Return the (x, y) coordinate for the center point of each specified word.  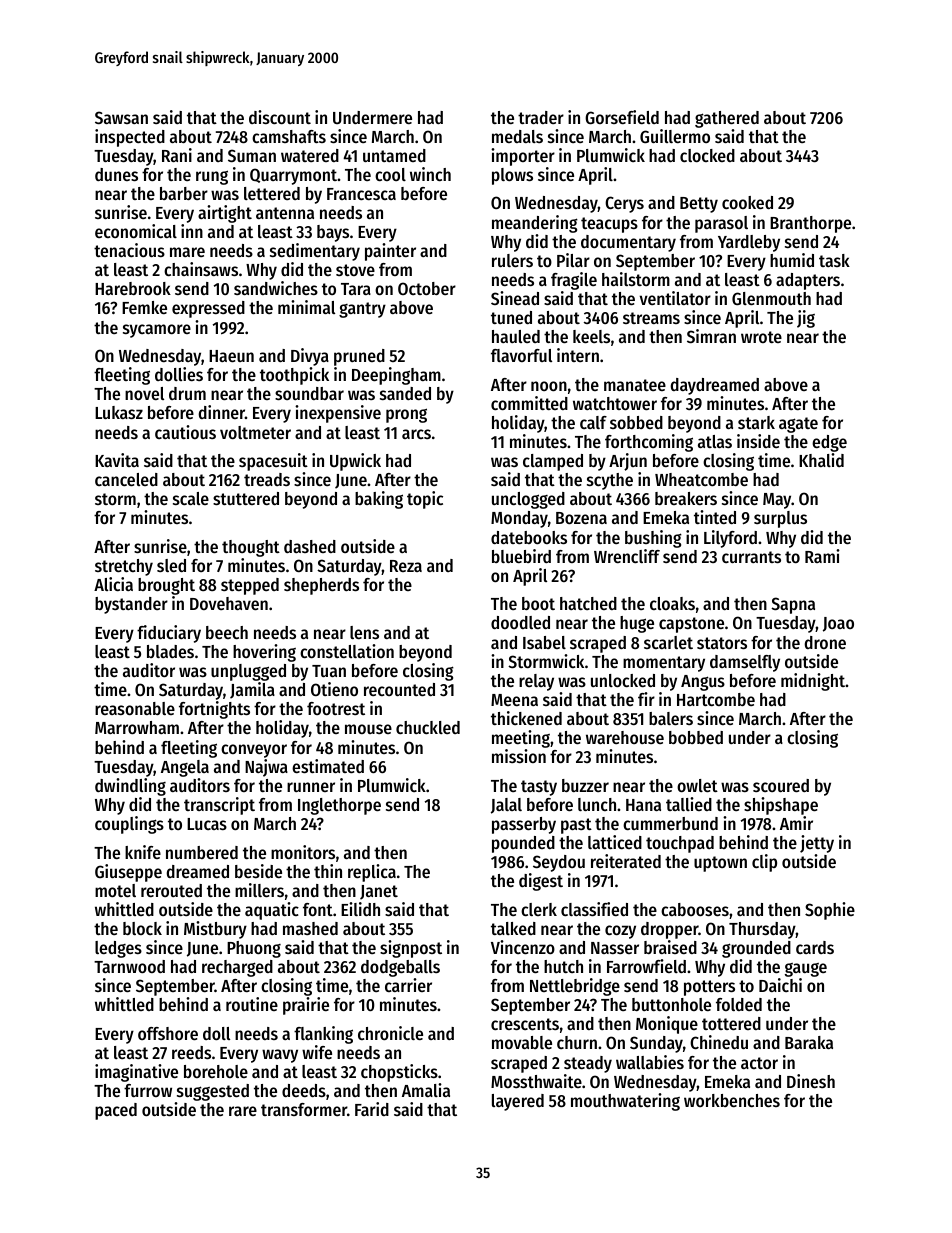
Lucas (207, 824)
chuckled (428, 727)
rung (212, 177)
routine (252, 1004)
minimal (306, 307)
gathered (727, 119)
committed (529, 403)
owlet (697, 785)
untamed (394, 155)
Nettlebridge (575, 987)
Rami (822, 556)
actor (759, 1063)
